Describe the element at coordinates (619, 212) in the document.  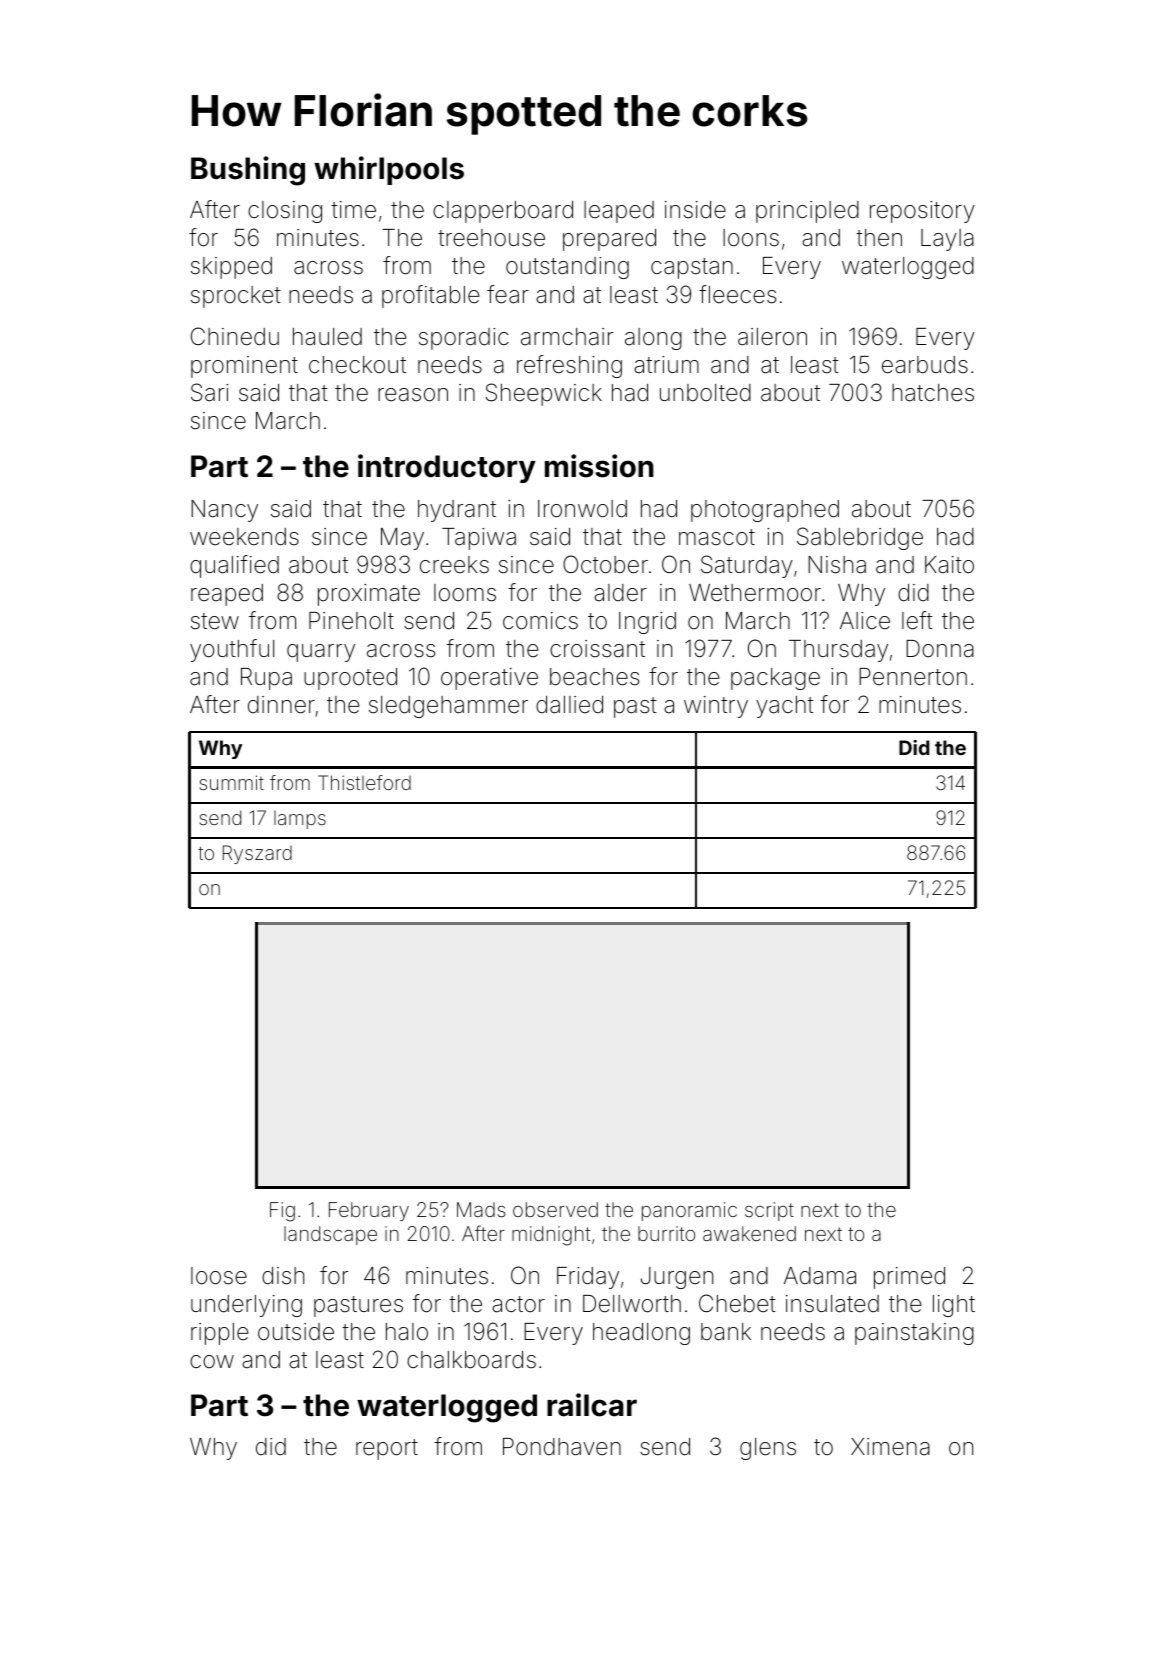
I see `leaped` at that location.
